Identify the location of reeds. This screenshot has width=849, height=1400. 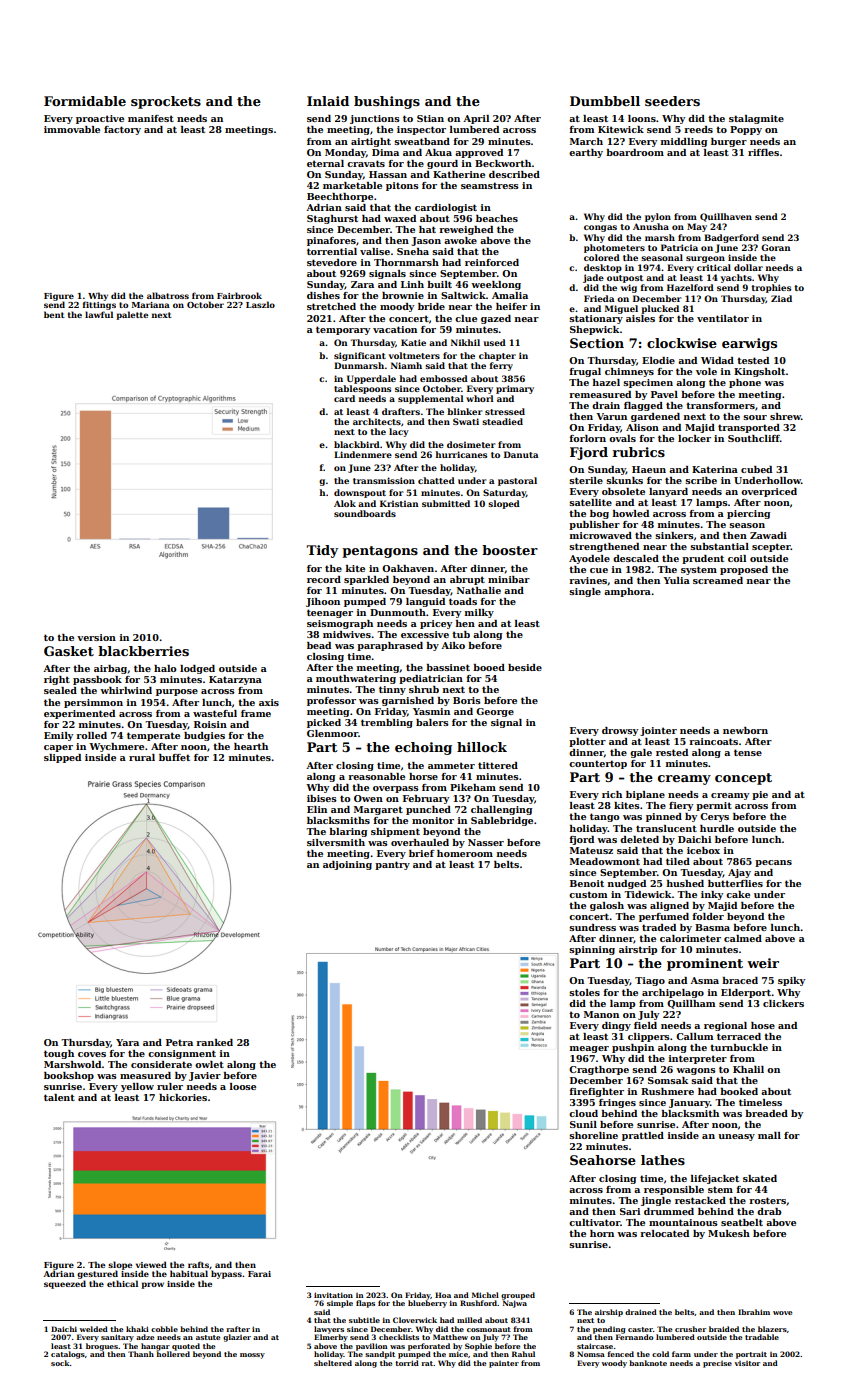
(698, 129).
